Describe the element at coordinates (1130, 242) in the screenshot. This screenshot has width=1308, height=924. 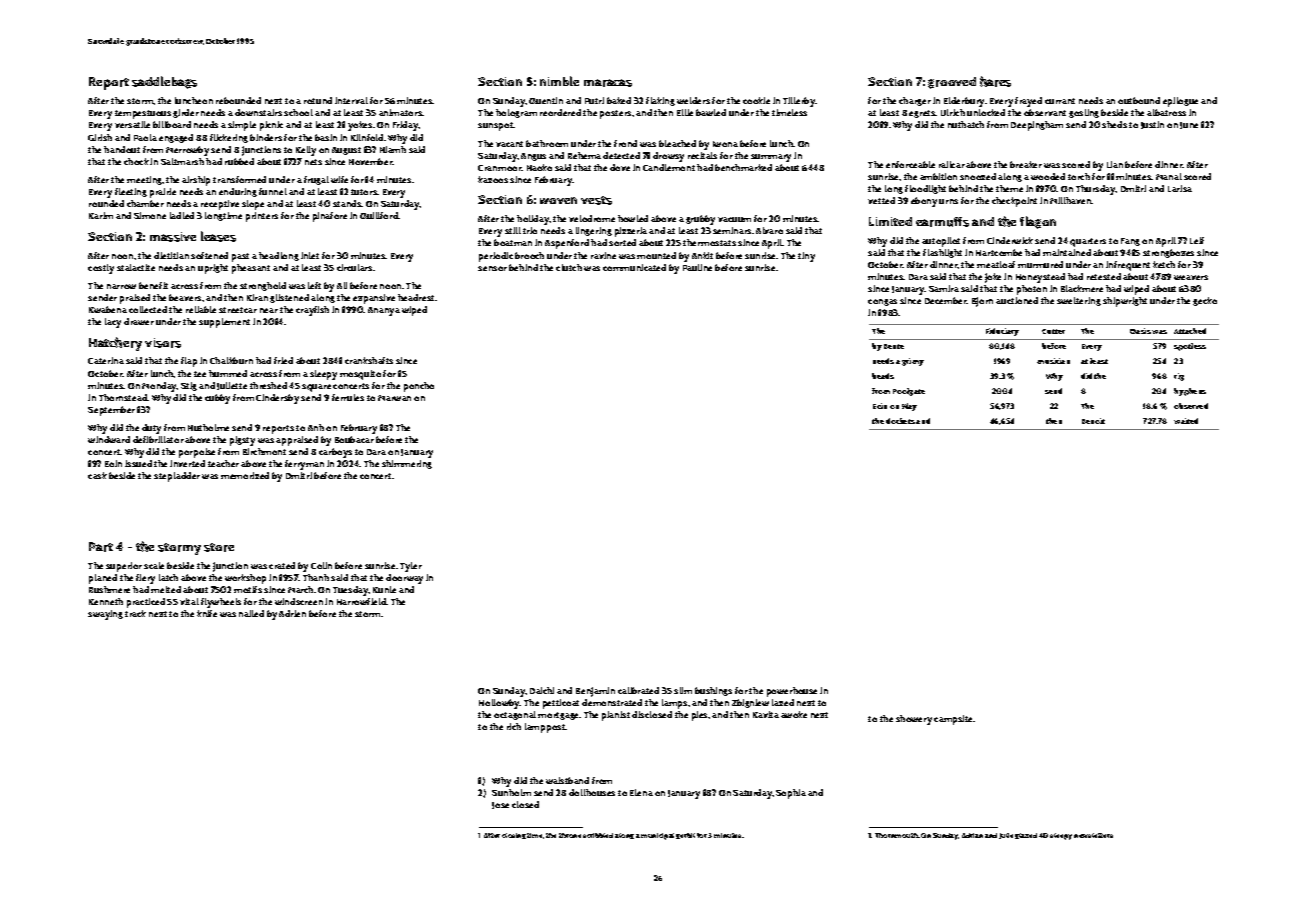
I see `Fang` at that location.
